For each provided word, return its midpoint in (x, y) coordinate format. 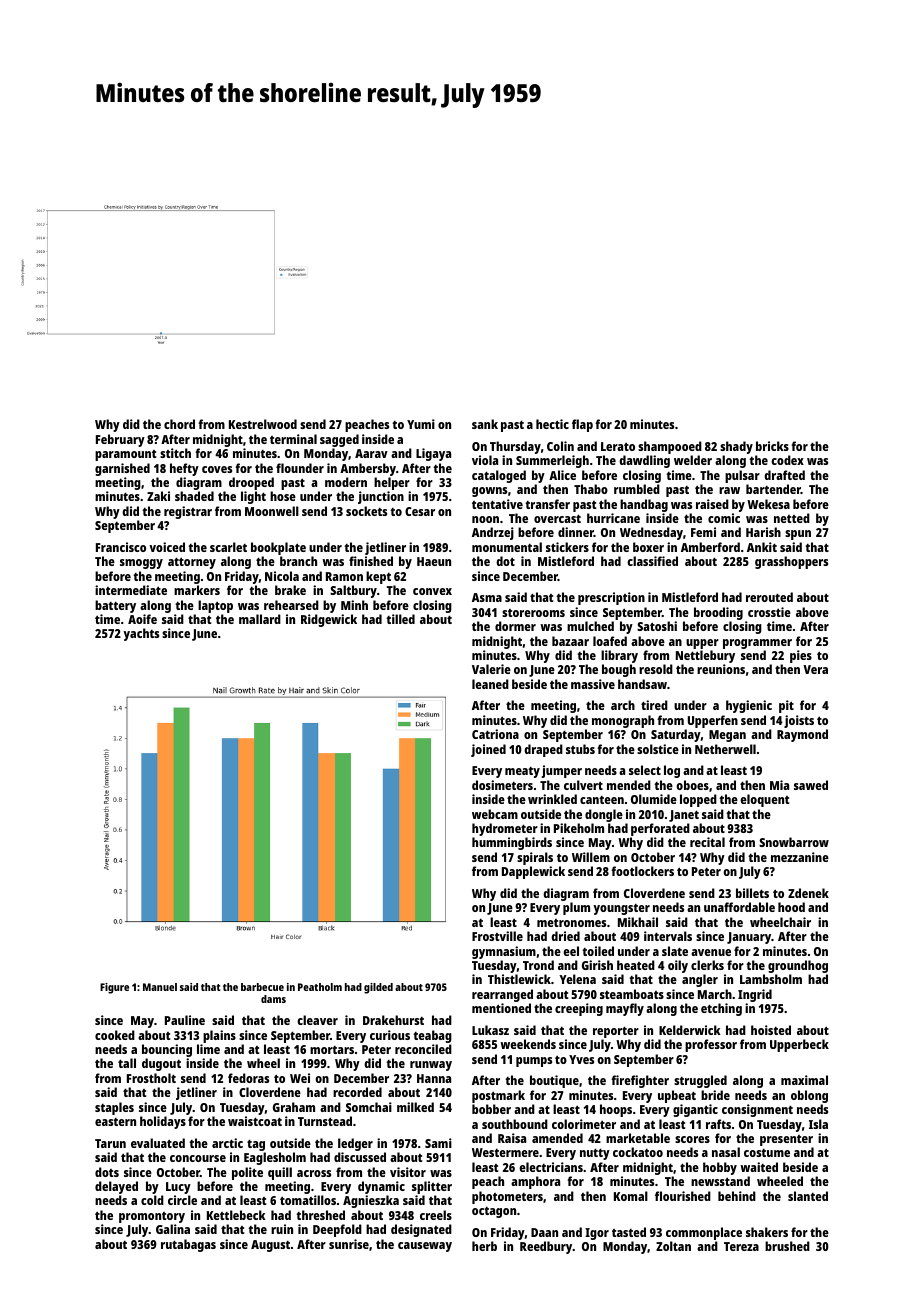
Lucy (178, 1188)
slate (675, 951)
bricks (772, 446)
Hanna (434, 1078)
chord (179, 424)
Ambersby (368, 469)
